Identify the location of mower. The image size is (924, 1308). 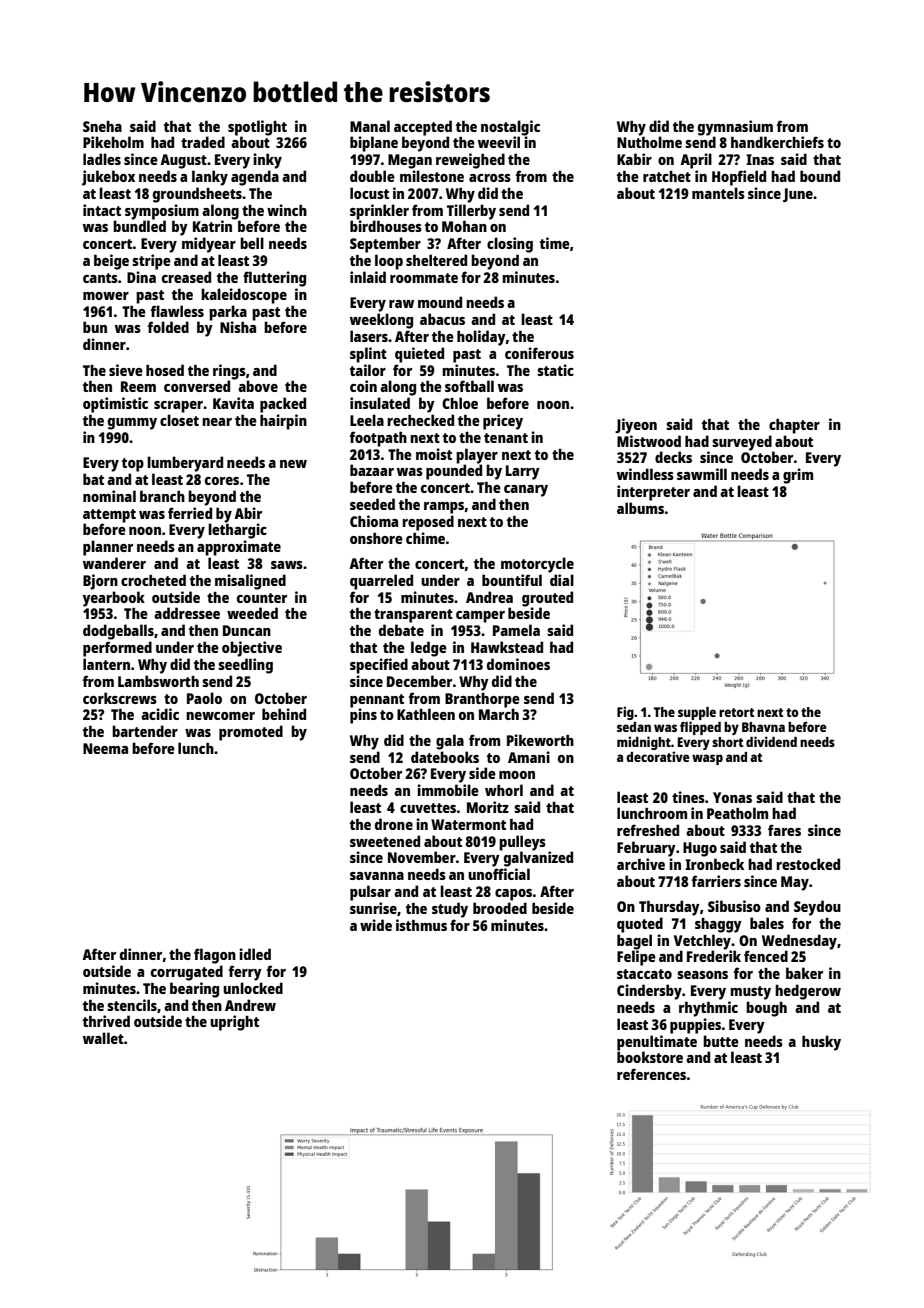
(106, 296).
